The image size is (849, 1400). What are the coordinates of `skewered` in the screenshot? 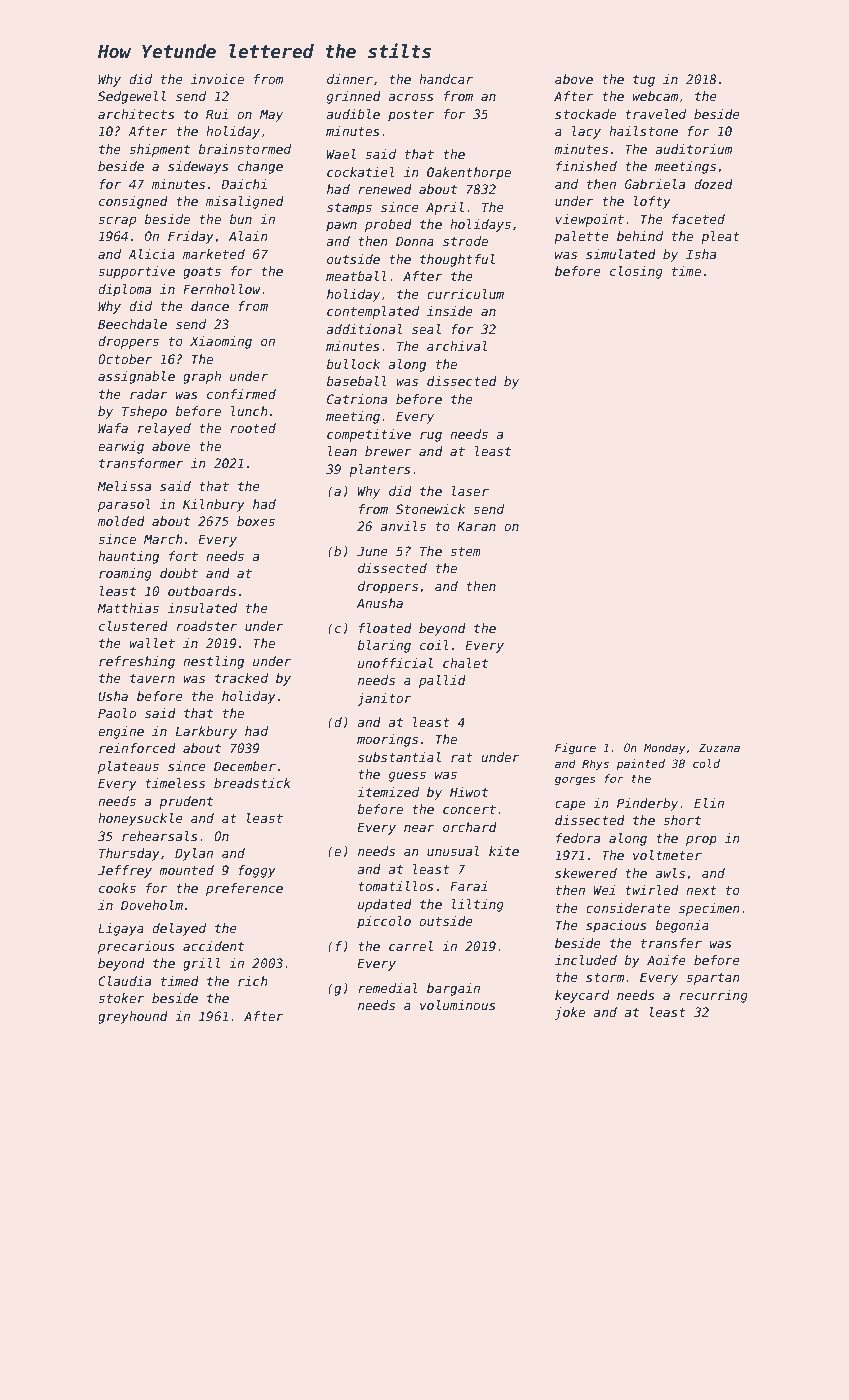 It's located at (586, 873).
